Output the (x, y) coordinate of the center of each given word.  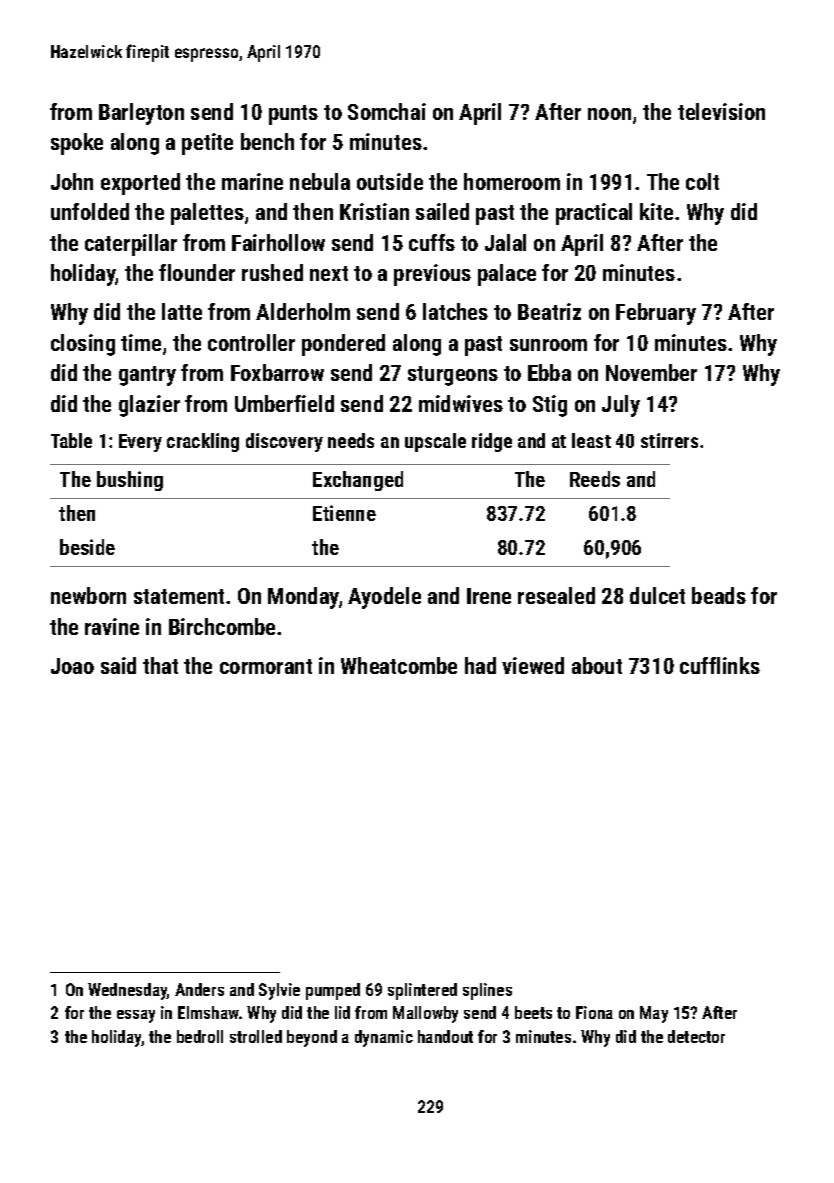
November (651, 372)
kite (656, 211)
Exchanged (358, 481)
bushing (130, 481)
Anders (199, 989)
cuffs (432, 242)
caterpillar (131, 245)
